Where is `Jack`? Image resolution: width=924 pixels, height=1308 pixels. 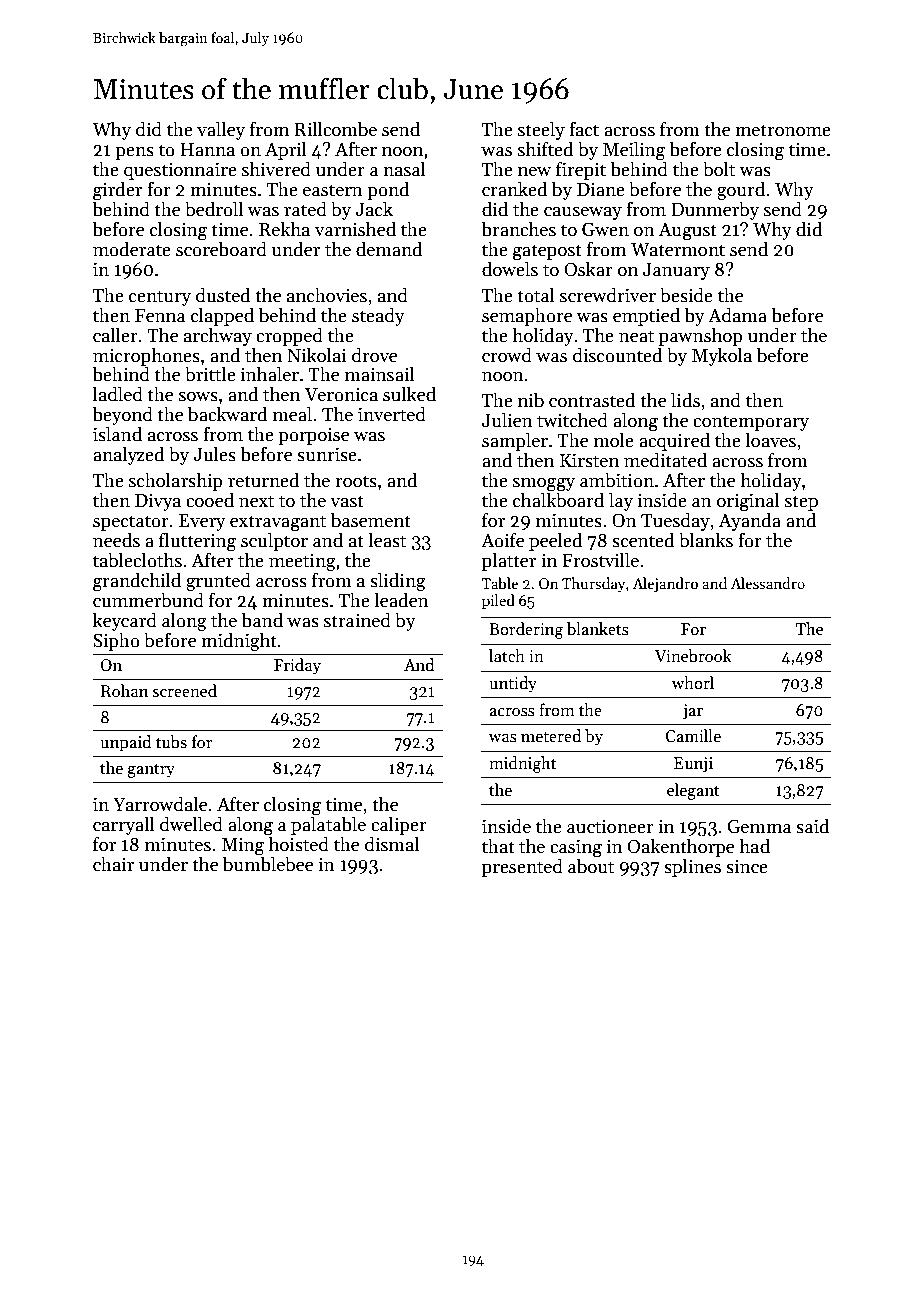
Jack is located at coordinates (374, 209).
